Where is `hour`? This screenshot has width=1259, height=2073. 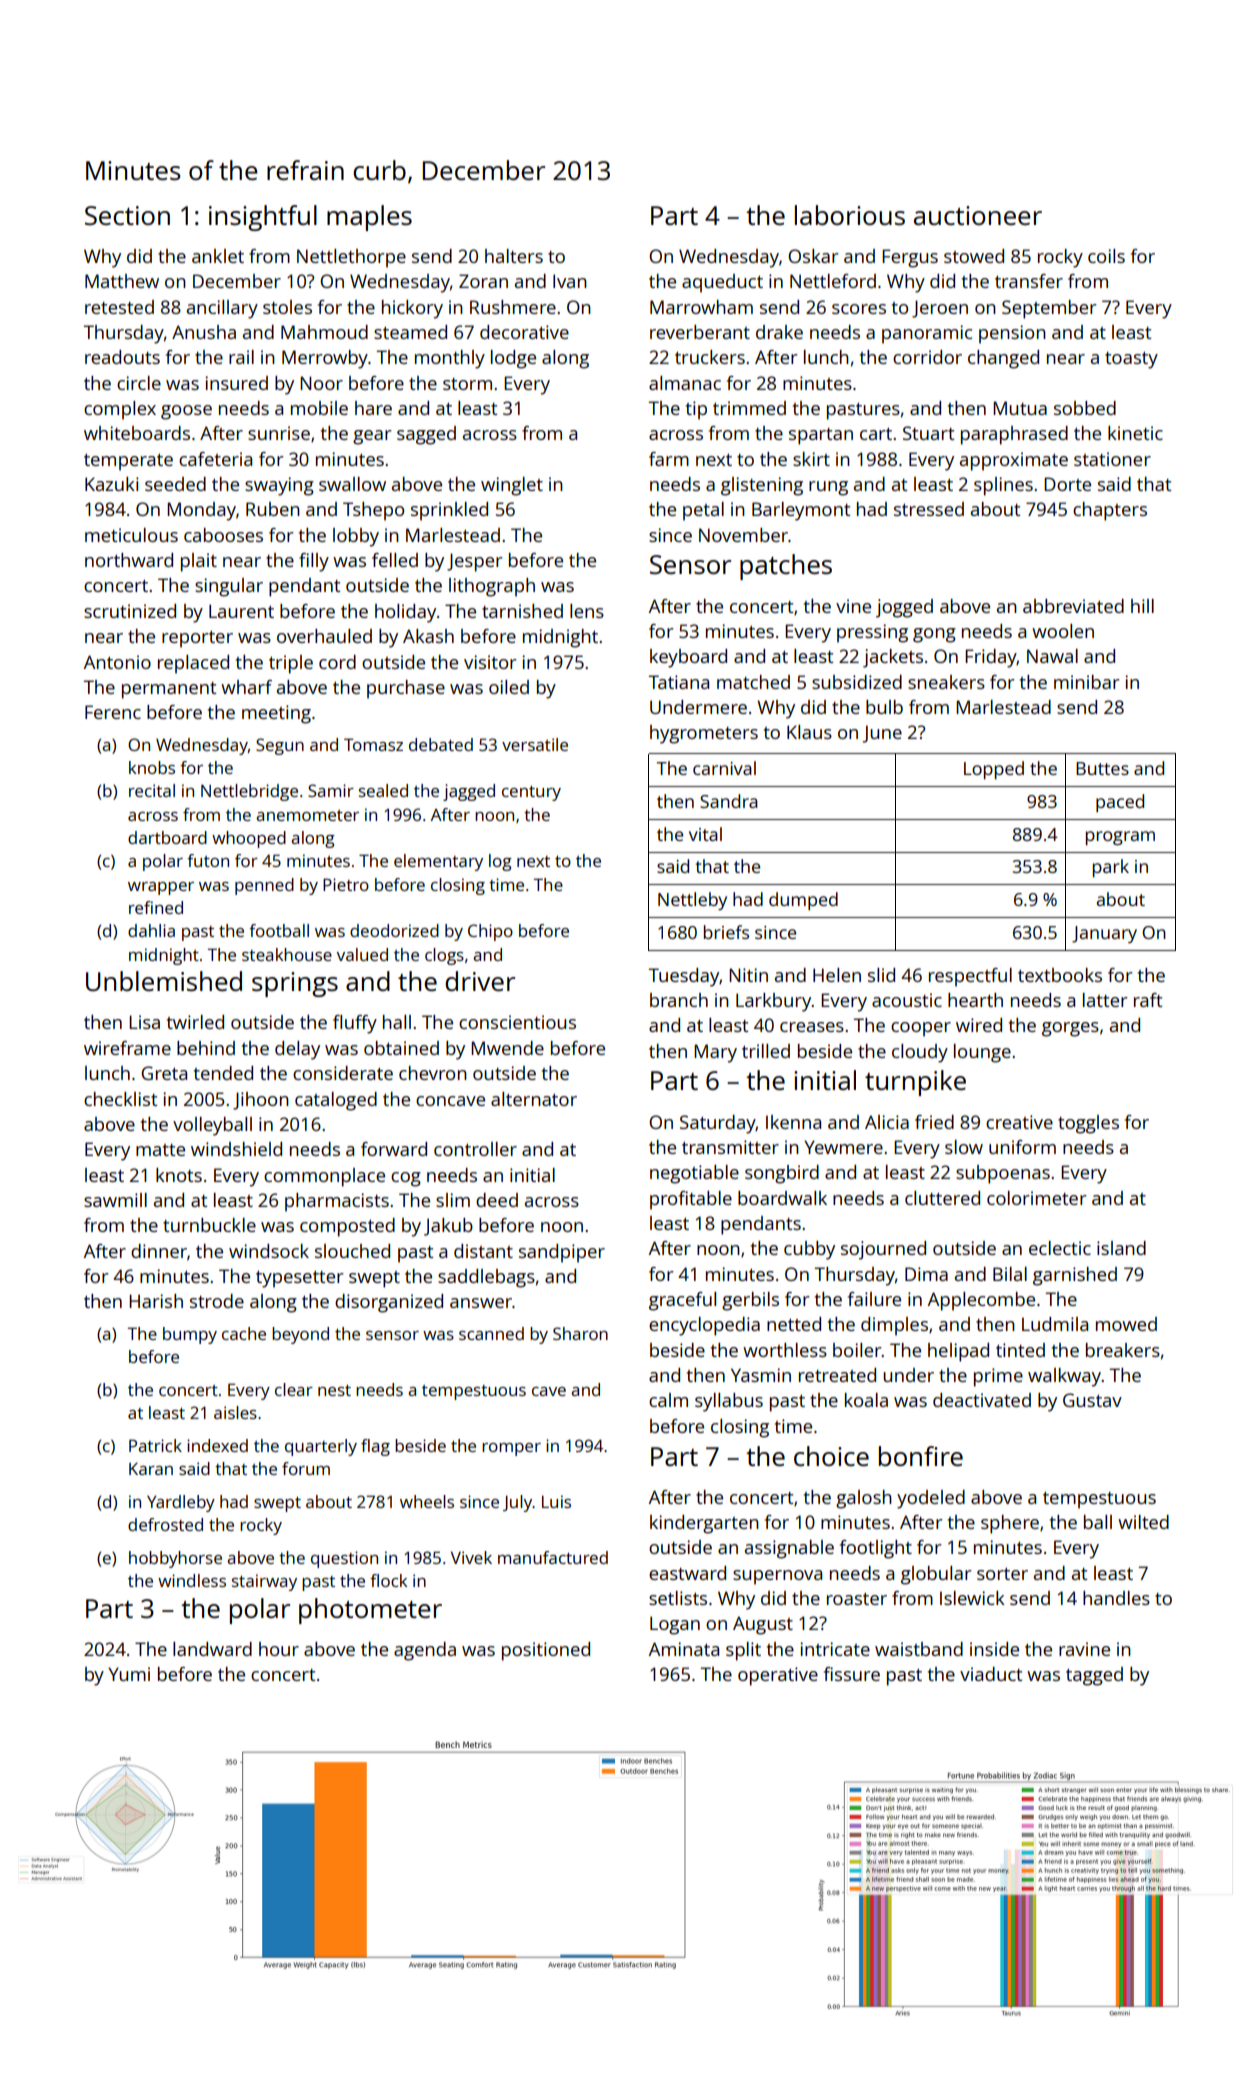
hour is located at coordinates (279, 1649).
